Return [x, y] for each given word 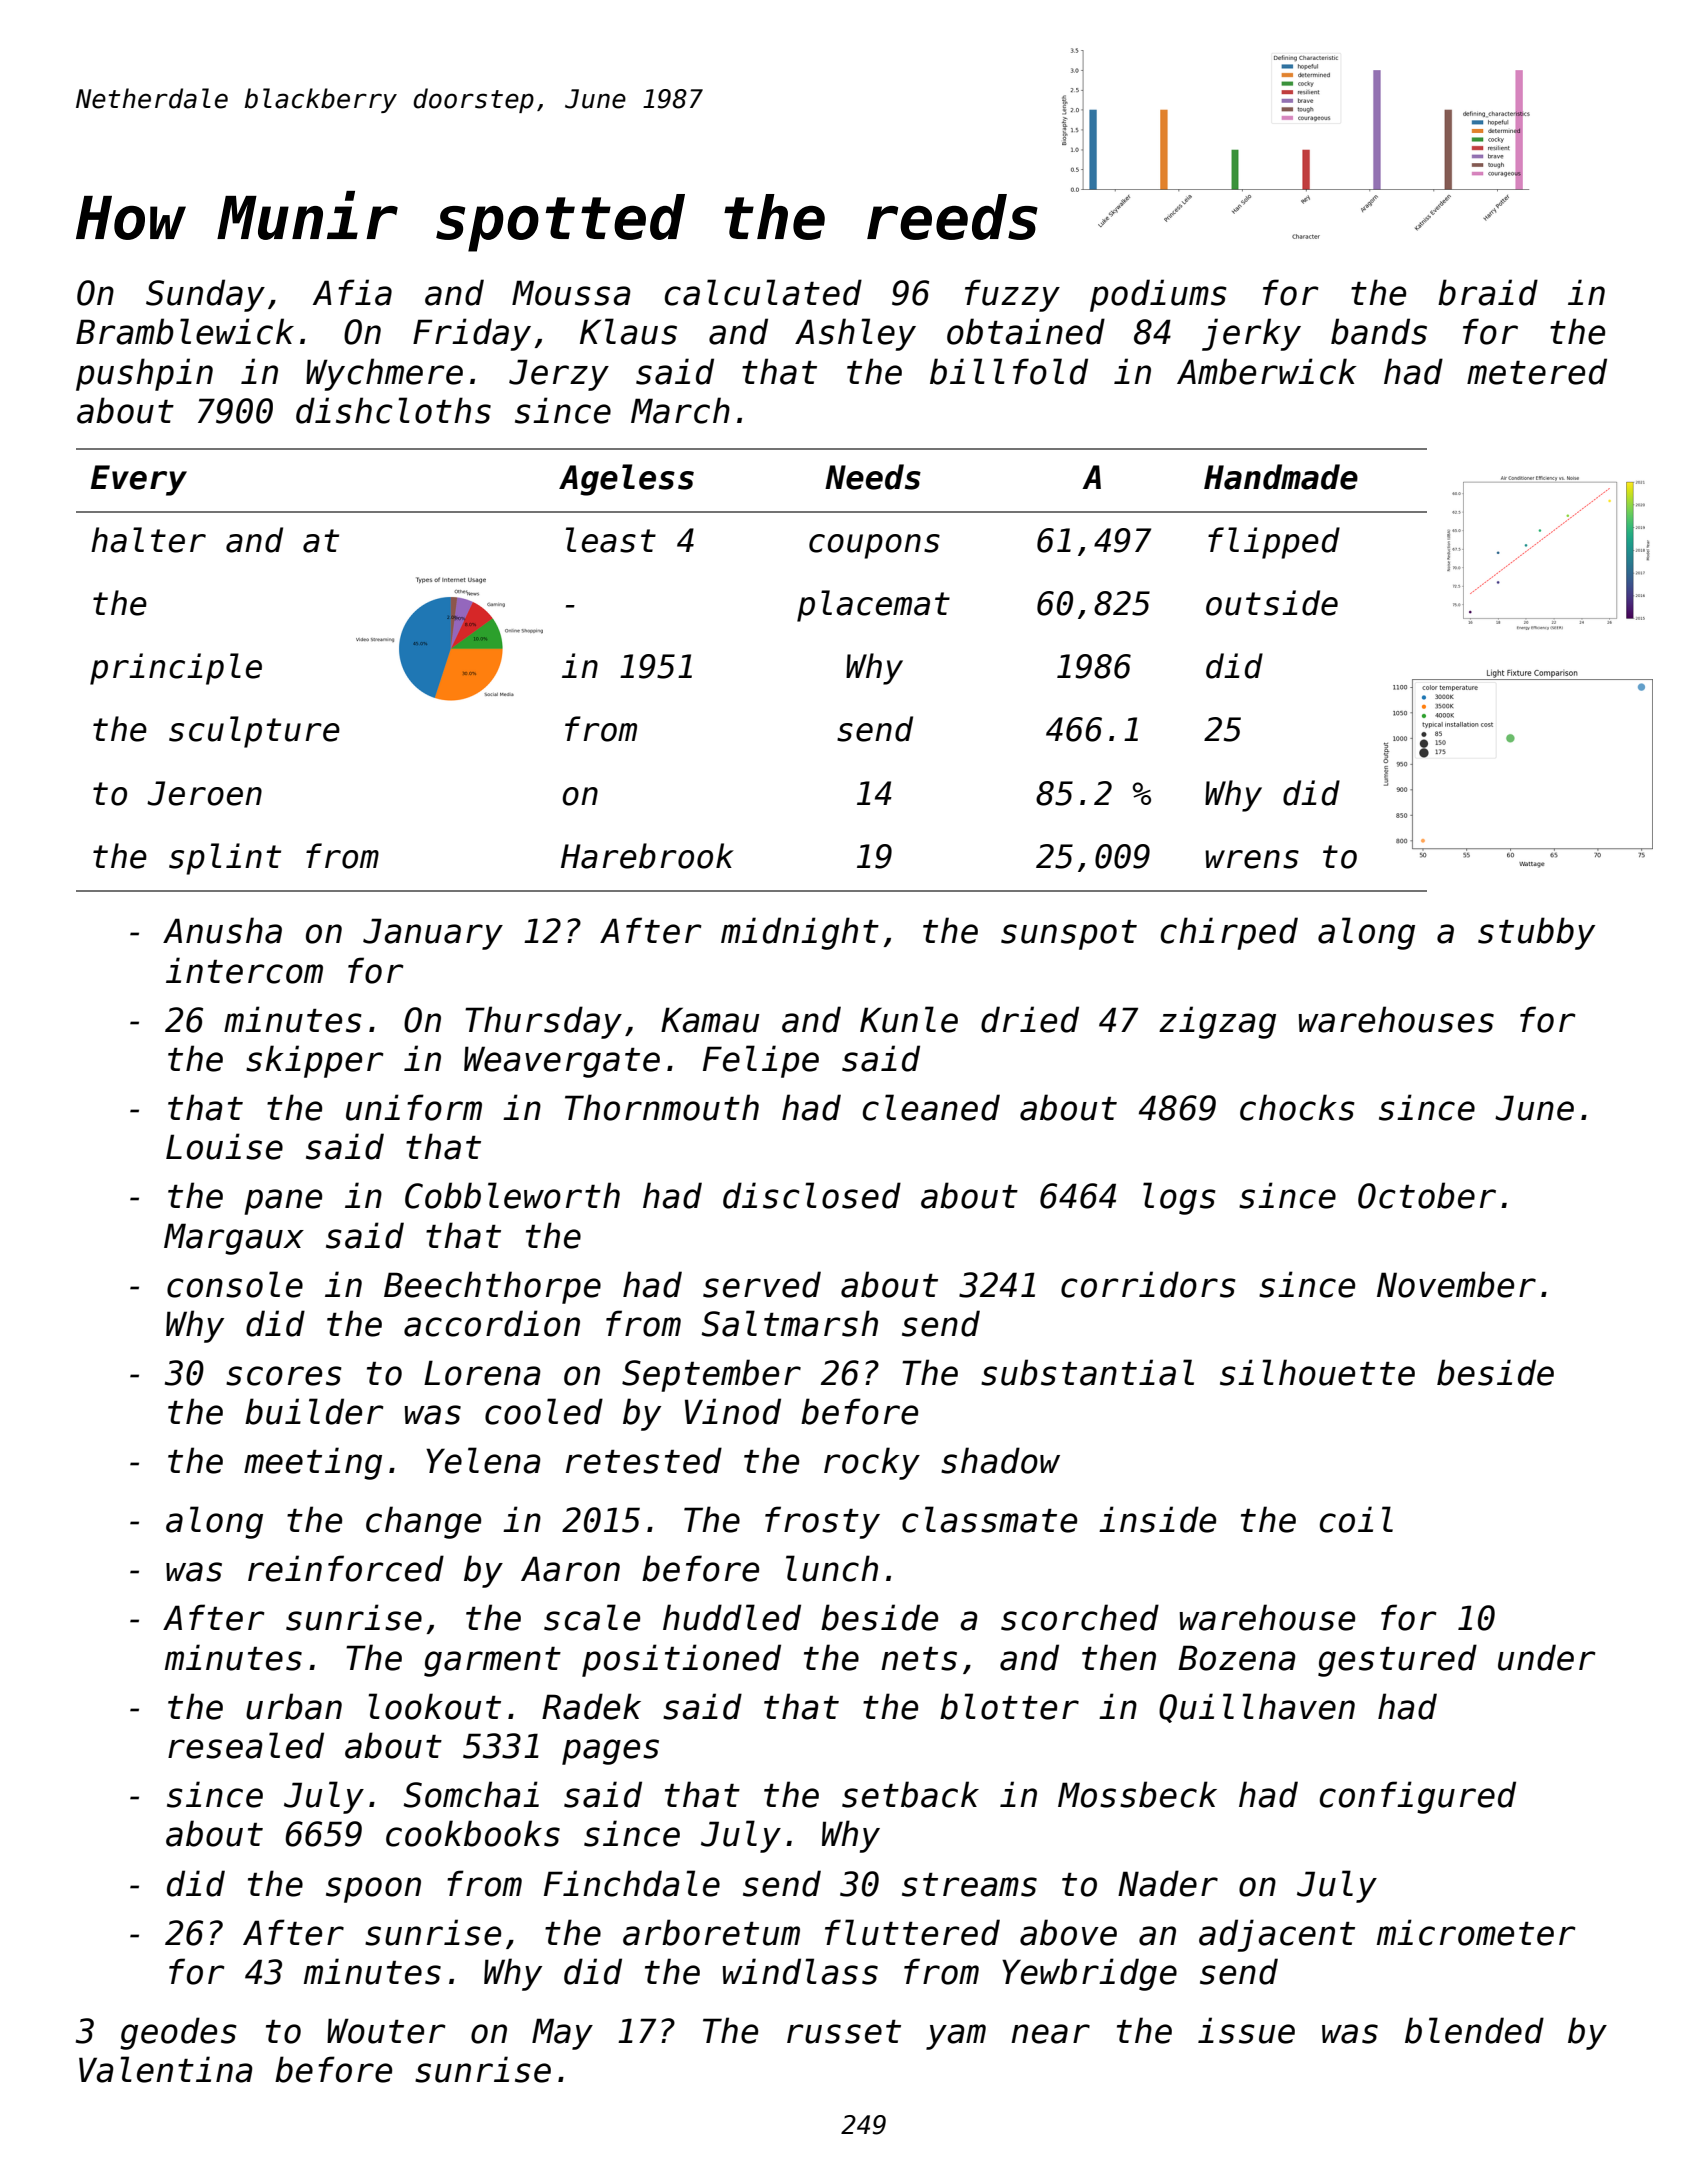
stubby [1536, 933]
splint [225, 859]
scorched [1080, 1617]
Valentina [166, 2069]
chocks [1297, 1107]
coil [1356, 1519]
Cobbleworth [512, 1195]
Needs [873, 477]
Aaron [570, 1569]
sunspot [1069, 935]
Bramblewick [185, 331]
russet [844, 2032]
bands [1379, 331]
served [762, 1284]
